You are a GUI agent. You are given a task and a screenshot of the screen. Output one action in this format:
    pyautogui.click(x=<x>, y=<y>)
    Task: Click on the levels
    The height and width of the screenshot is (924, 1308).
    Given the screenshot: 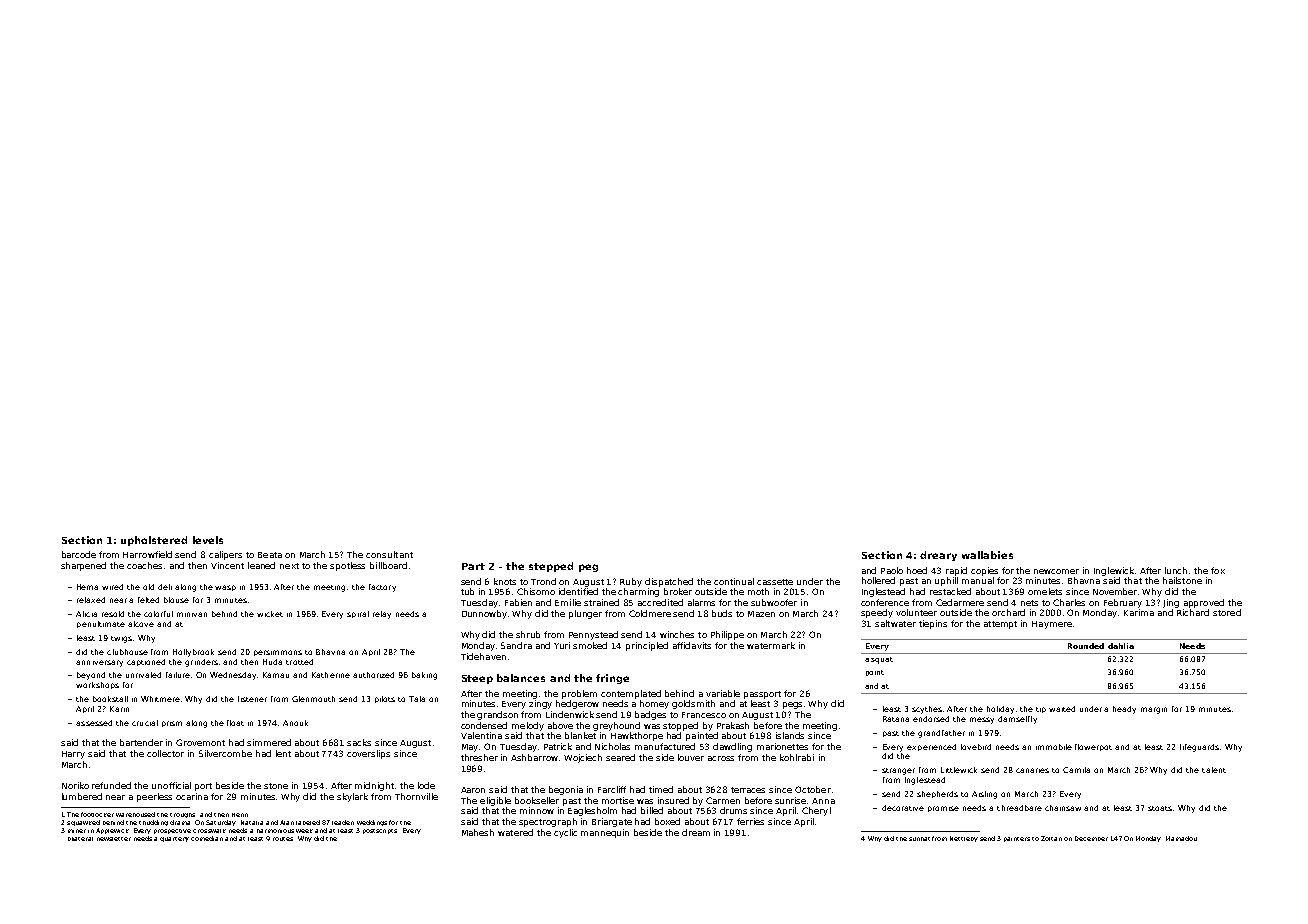 What is the action you would take?
    pyautogui.click(x=208, y=540)
